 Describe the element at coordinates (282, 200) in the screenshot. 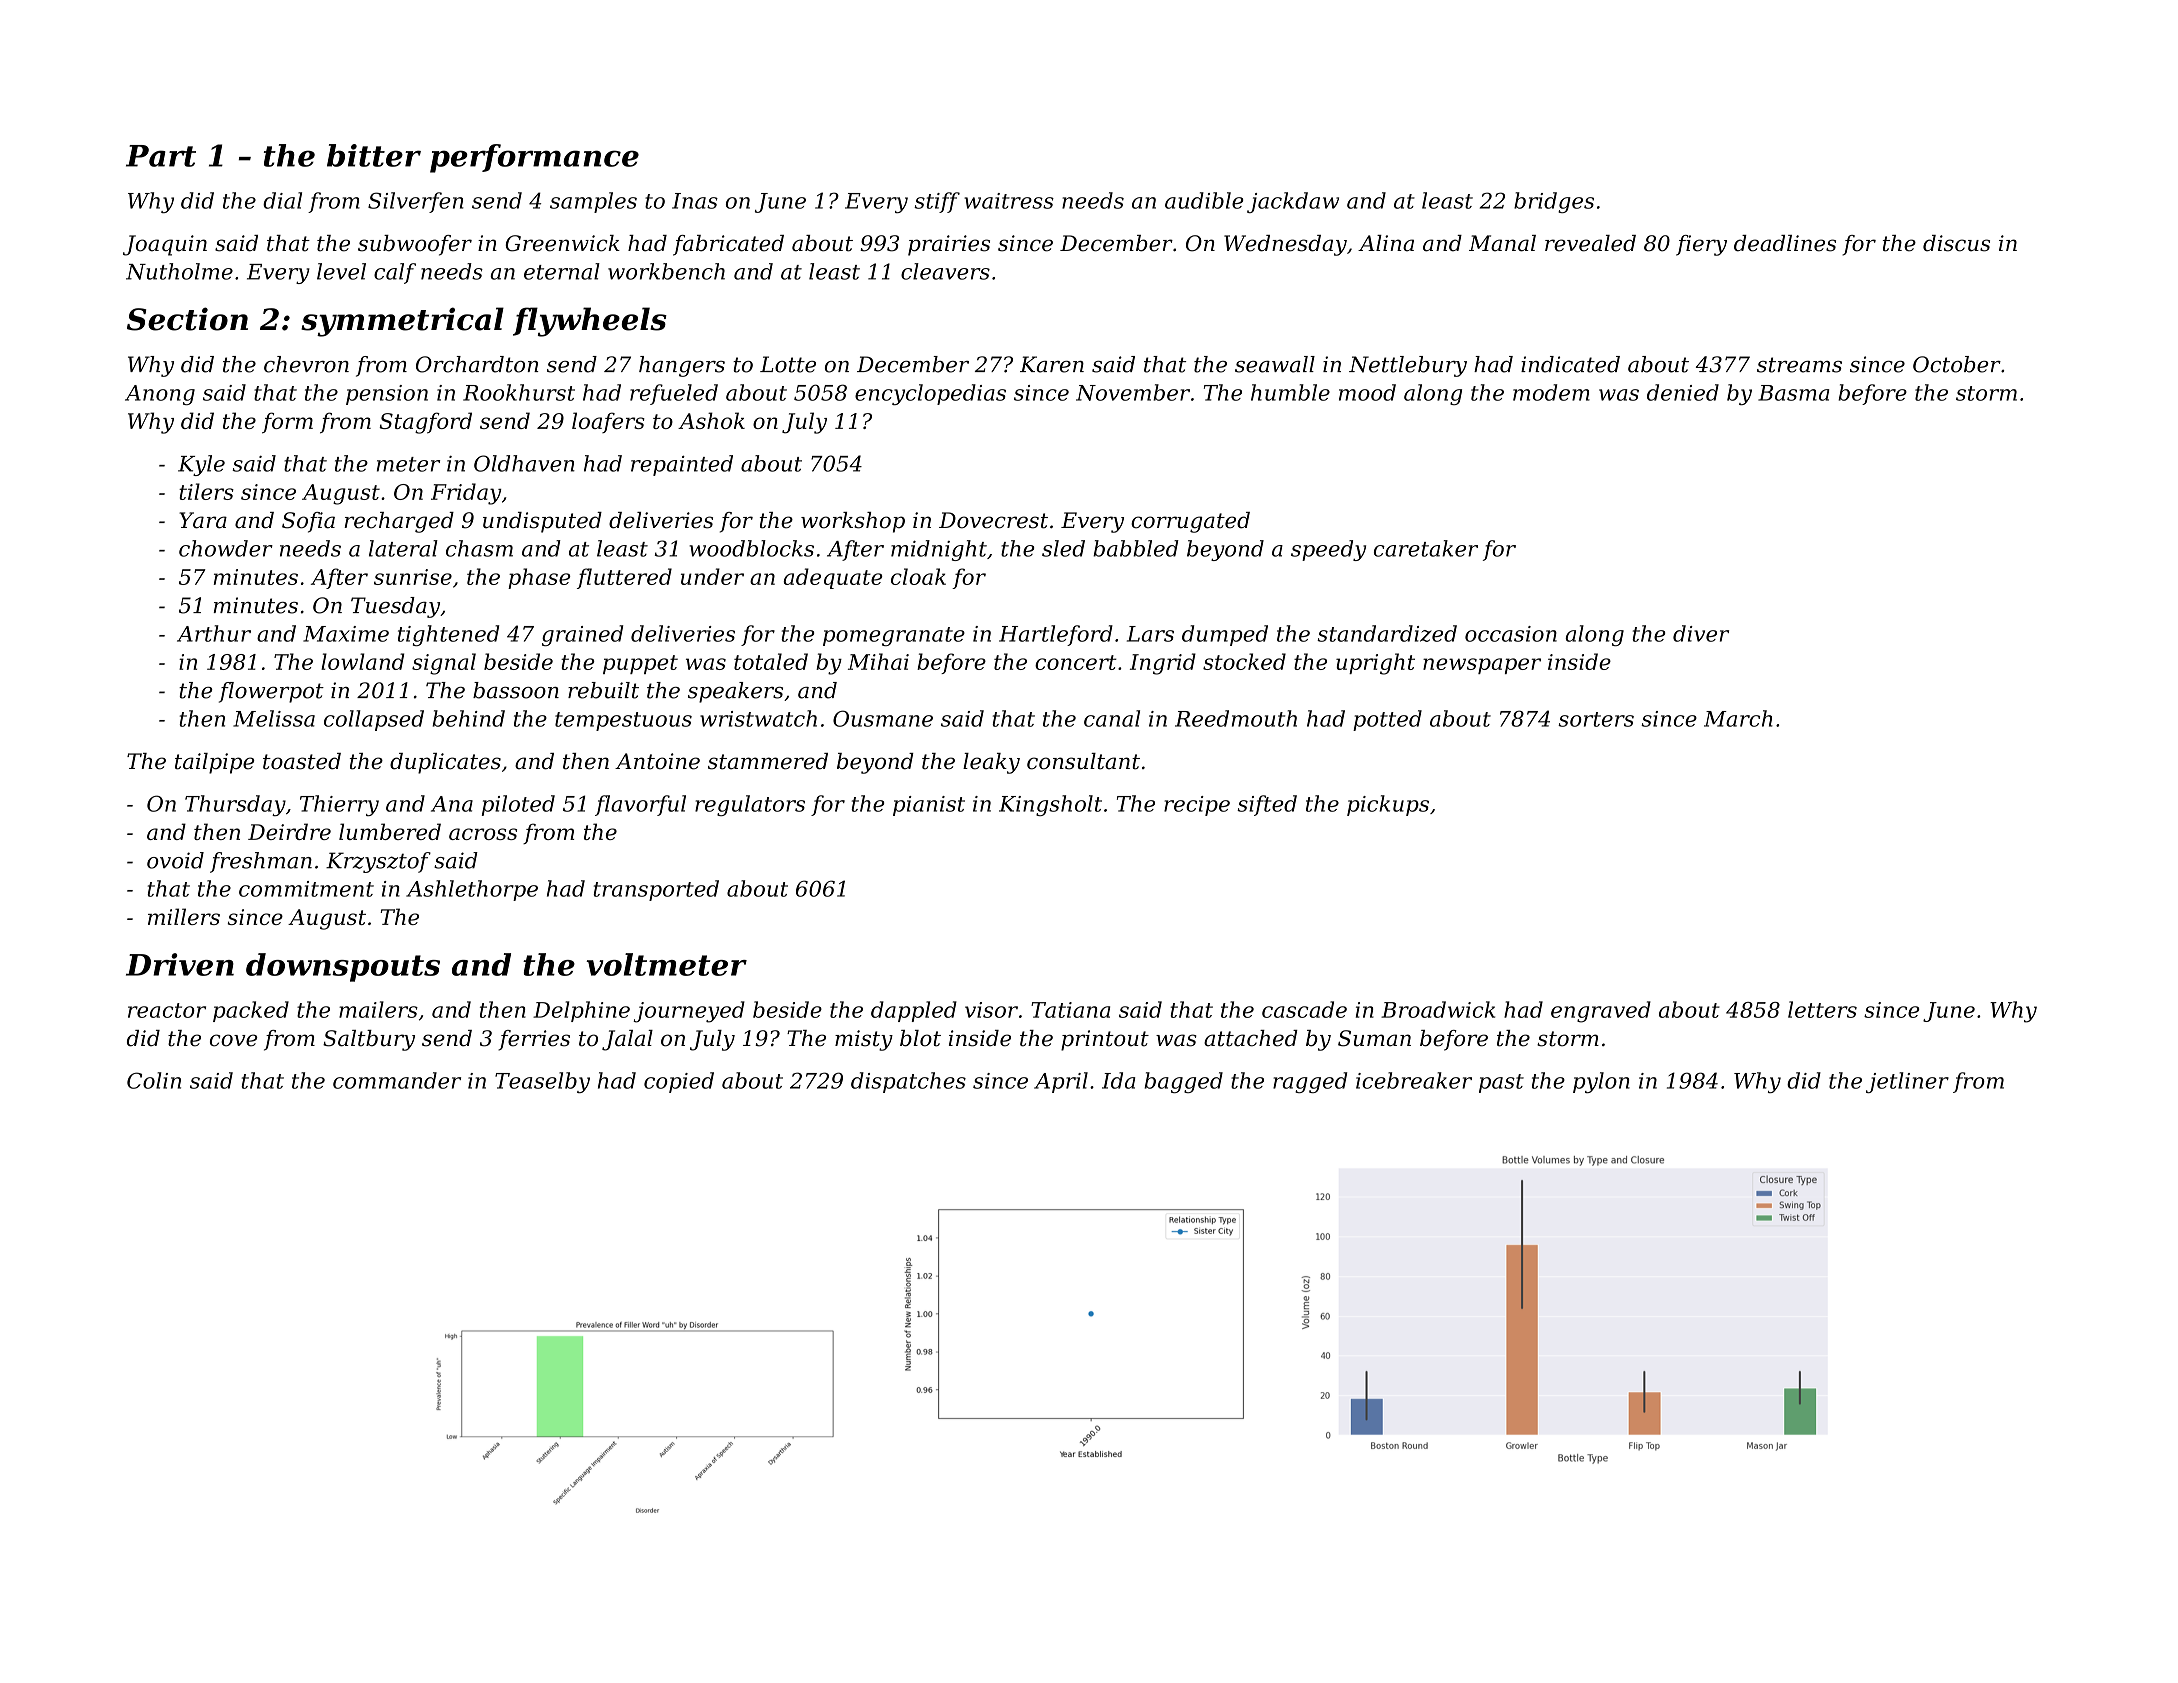

I see `dial` at that location.
